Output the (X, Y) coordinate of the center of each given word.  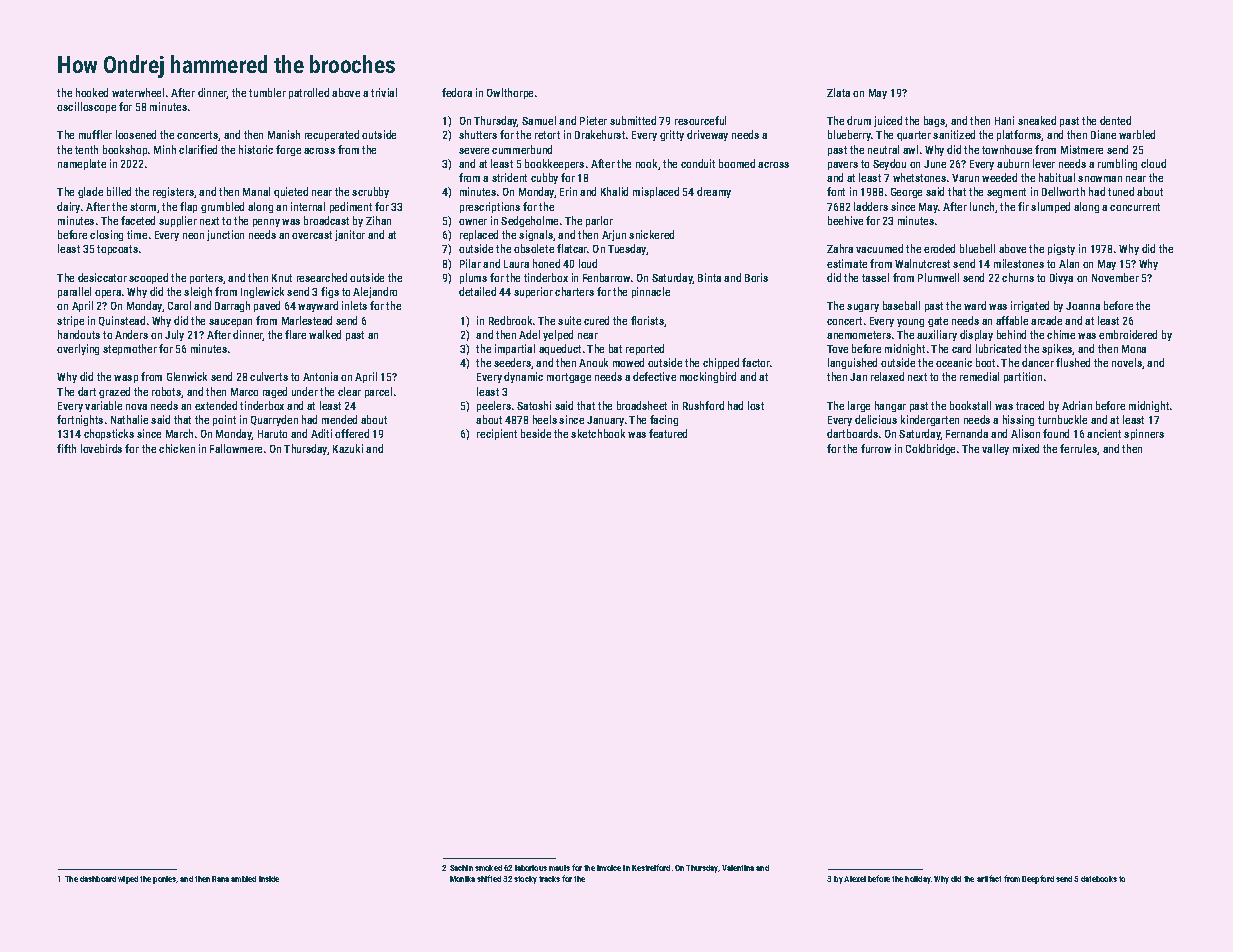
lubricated (998, 348)
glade (90, 192)
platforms (1019, 135)
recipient (497, 434)
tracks (549, 879)
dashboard (98, 879)
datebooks (1099, 879)
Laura (516, 264)
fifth (66, 448)
